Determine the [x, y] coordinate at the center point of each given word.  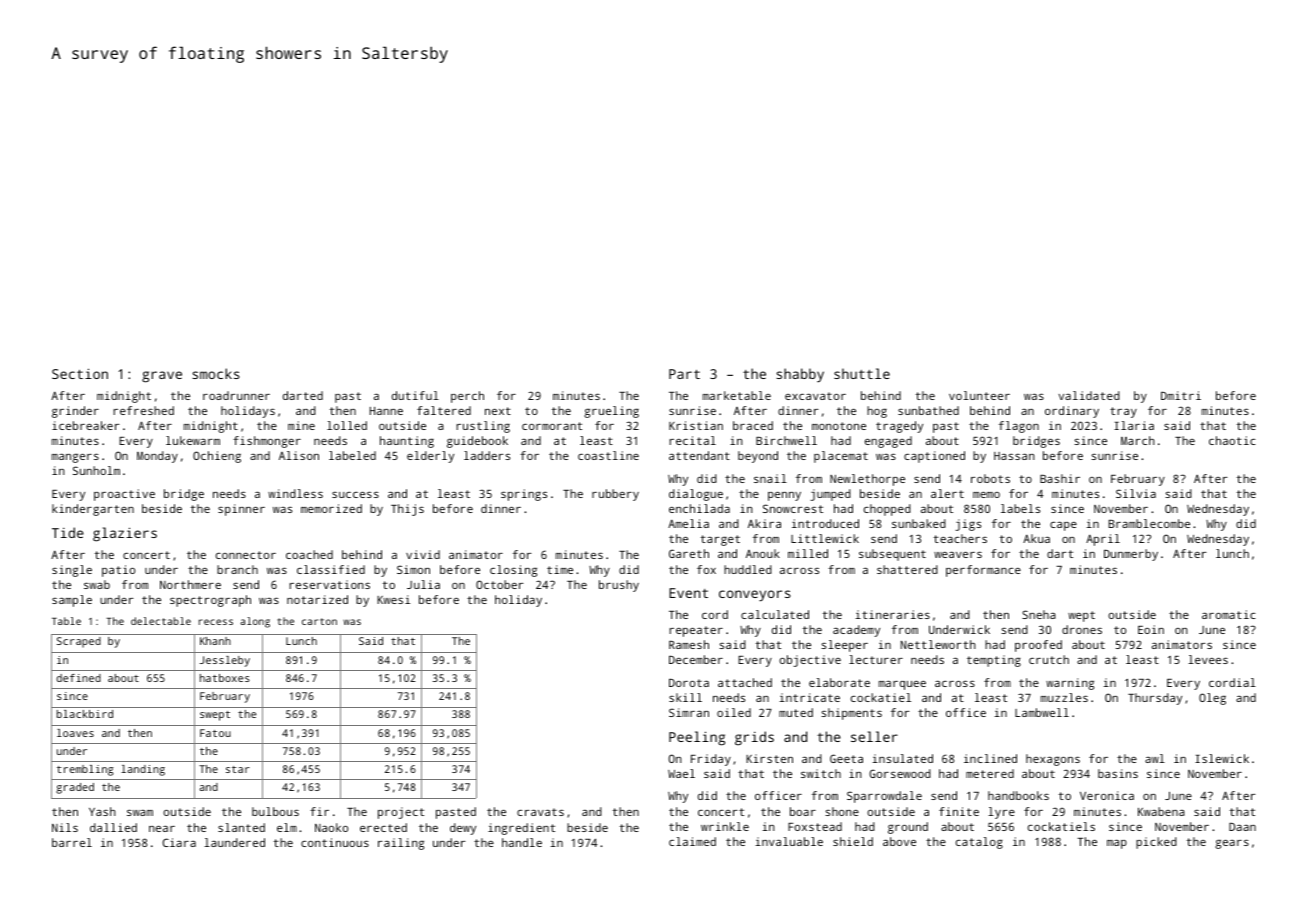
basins [1118, 773]
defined [79, 678]
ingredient [521, 829]
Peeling [697, 738]
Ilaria [1134, 425]
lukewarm [193, 440]
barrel [72, 842]
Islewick [1222, 758]
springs [524, 495]
